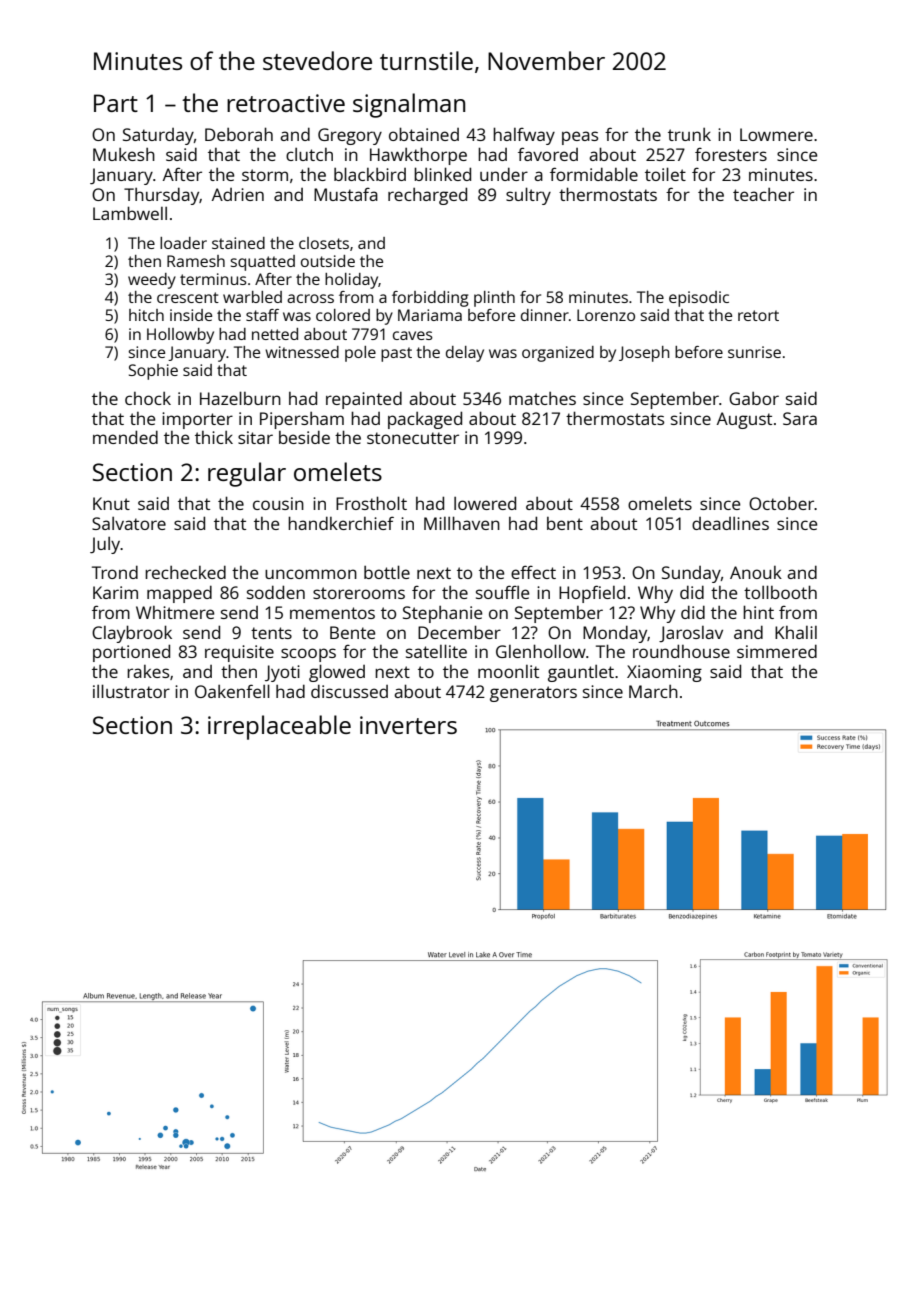 This screenshot has width=910, height=1293. Describe the element at coordinates (350, 136) in the screenshot. I see `Gregory` at that location.
